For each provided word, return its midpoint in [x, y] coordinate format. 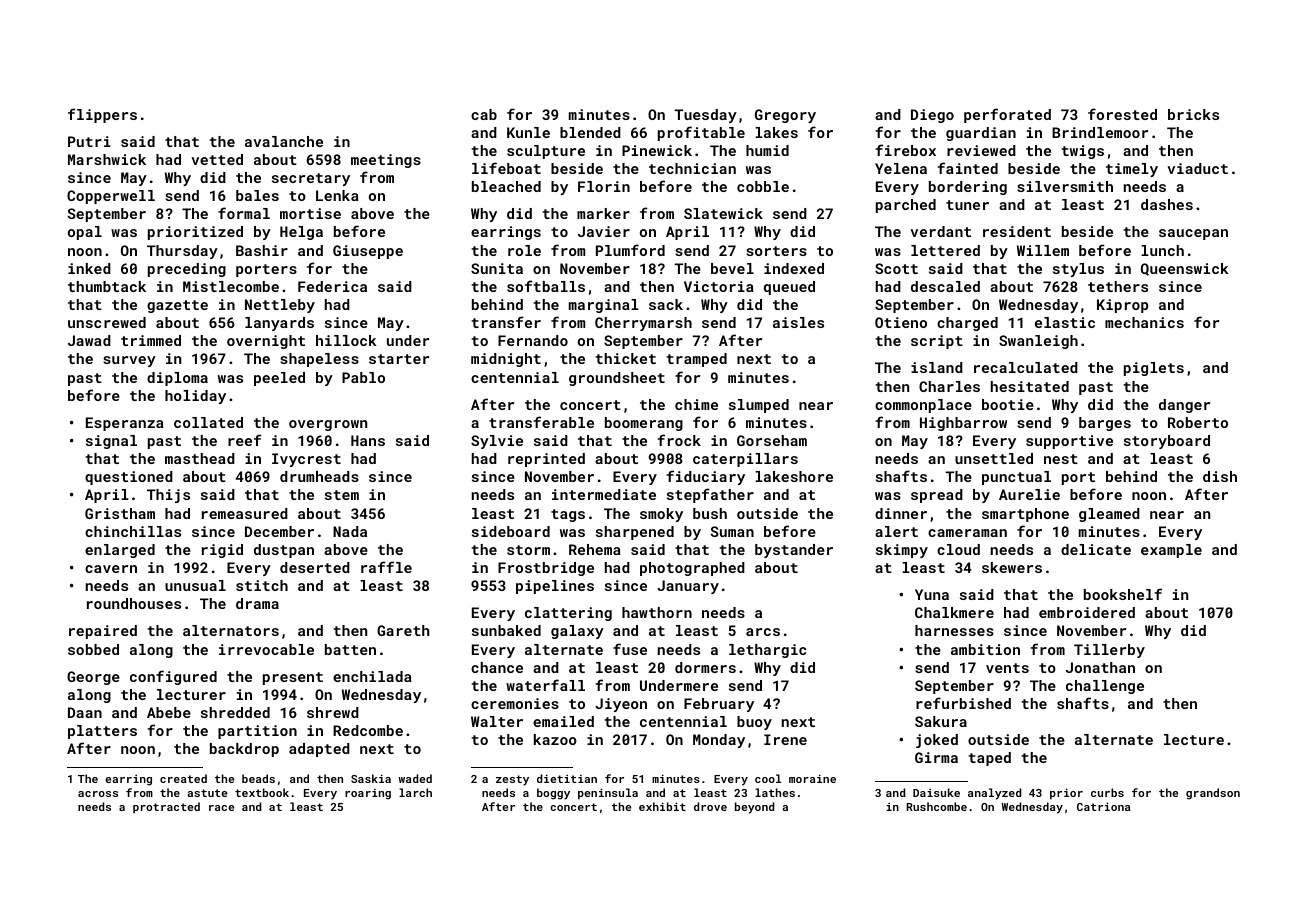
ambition [985, 649]
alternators [231, 630]
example [1171, 551]
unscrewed [107, 322]
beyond [754, 808]
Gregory [785, 116]
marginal [604, 306]
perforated [1007, 115]
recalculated [1026, 367]
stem [342, 495]
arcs [763, 632]
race [221, 808]
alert [896, 531]
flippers [102, 115]
